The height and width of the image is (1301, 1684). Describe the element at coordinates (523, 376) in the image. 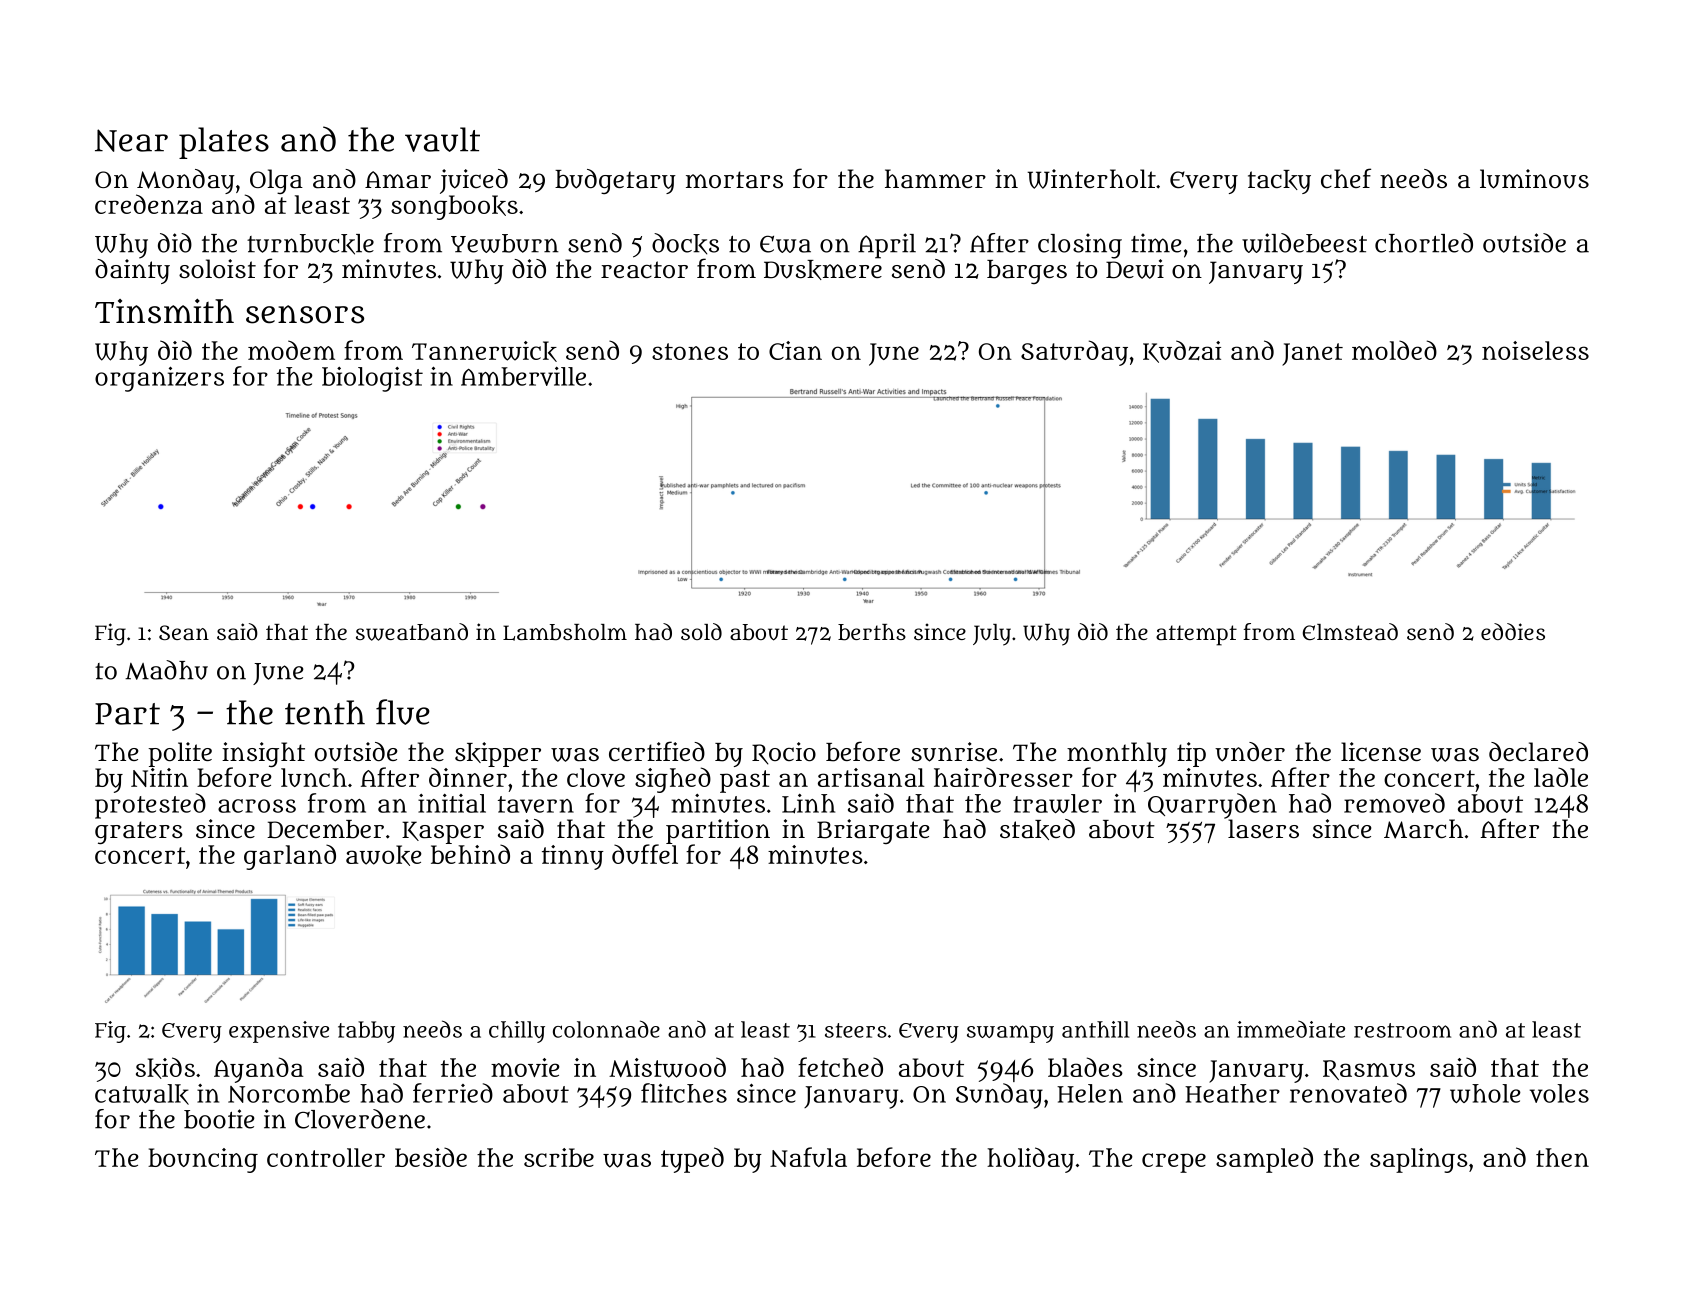

I see `Amberville` at that location.
